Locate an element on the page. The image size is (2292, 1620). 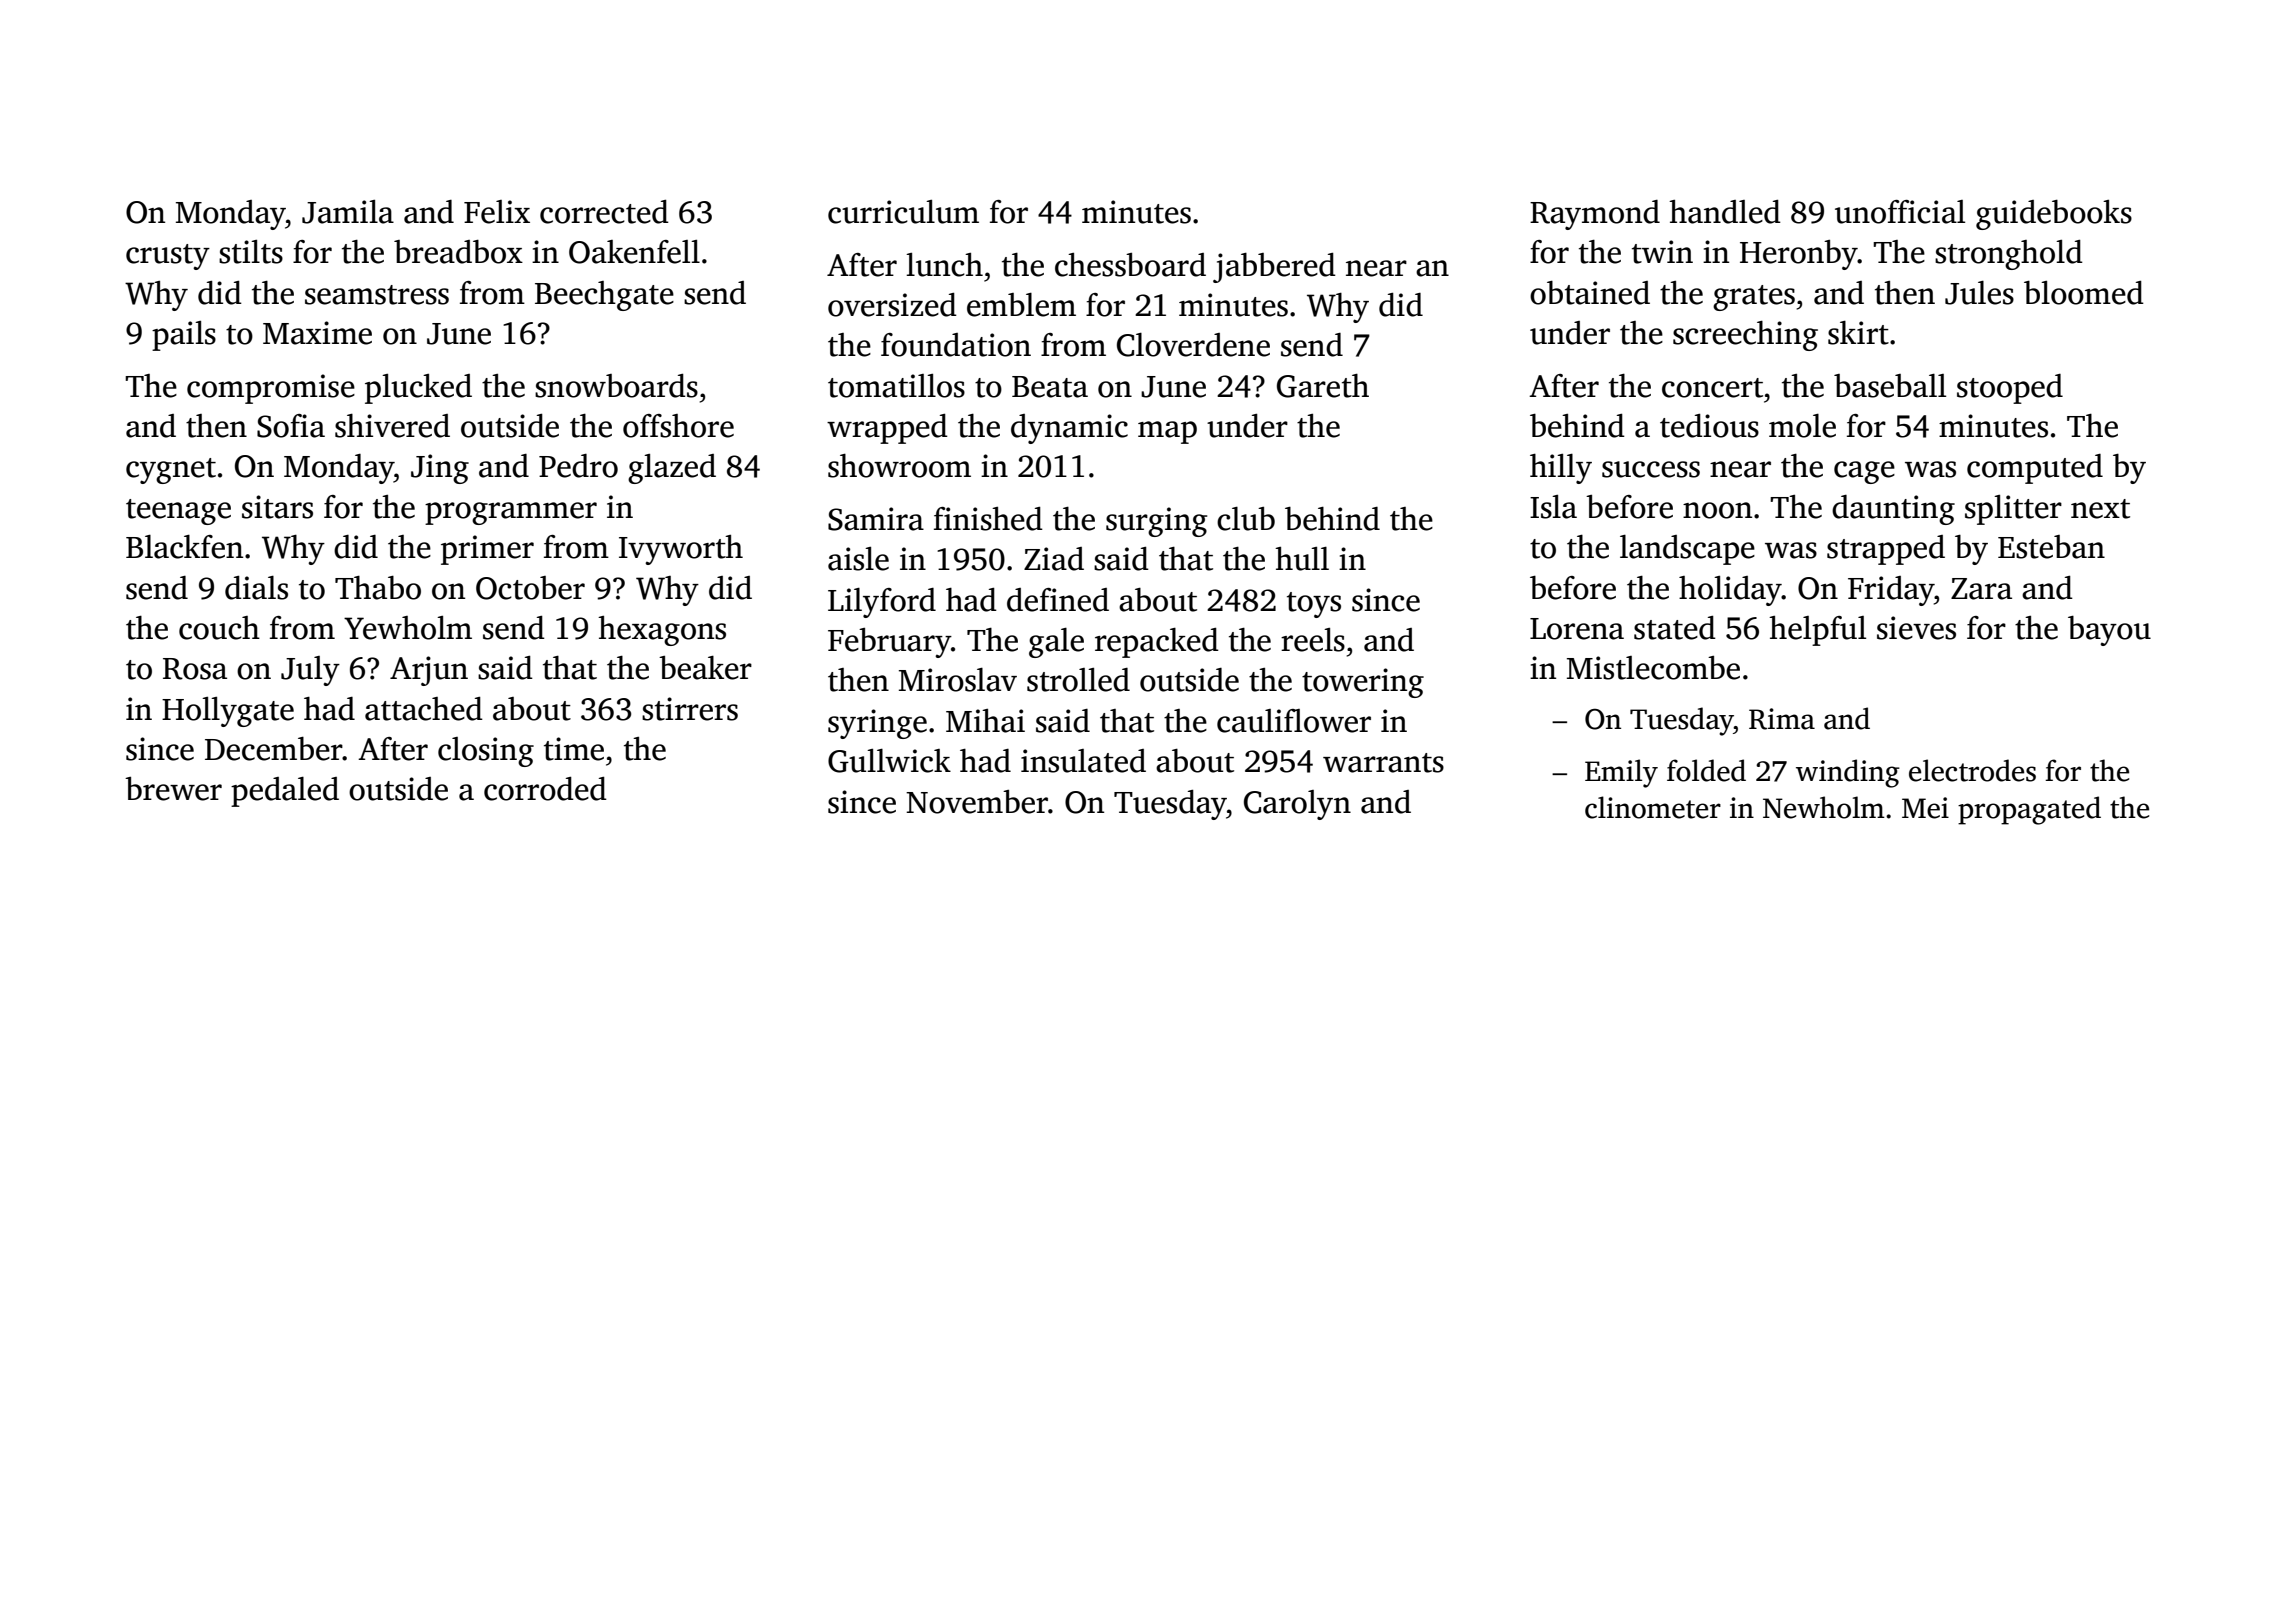
club is located at coordinates (1246, 519).
